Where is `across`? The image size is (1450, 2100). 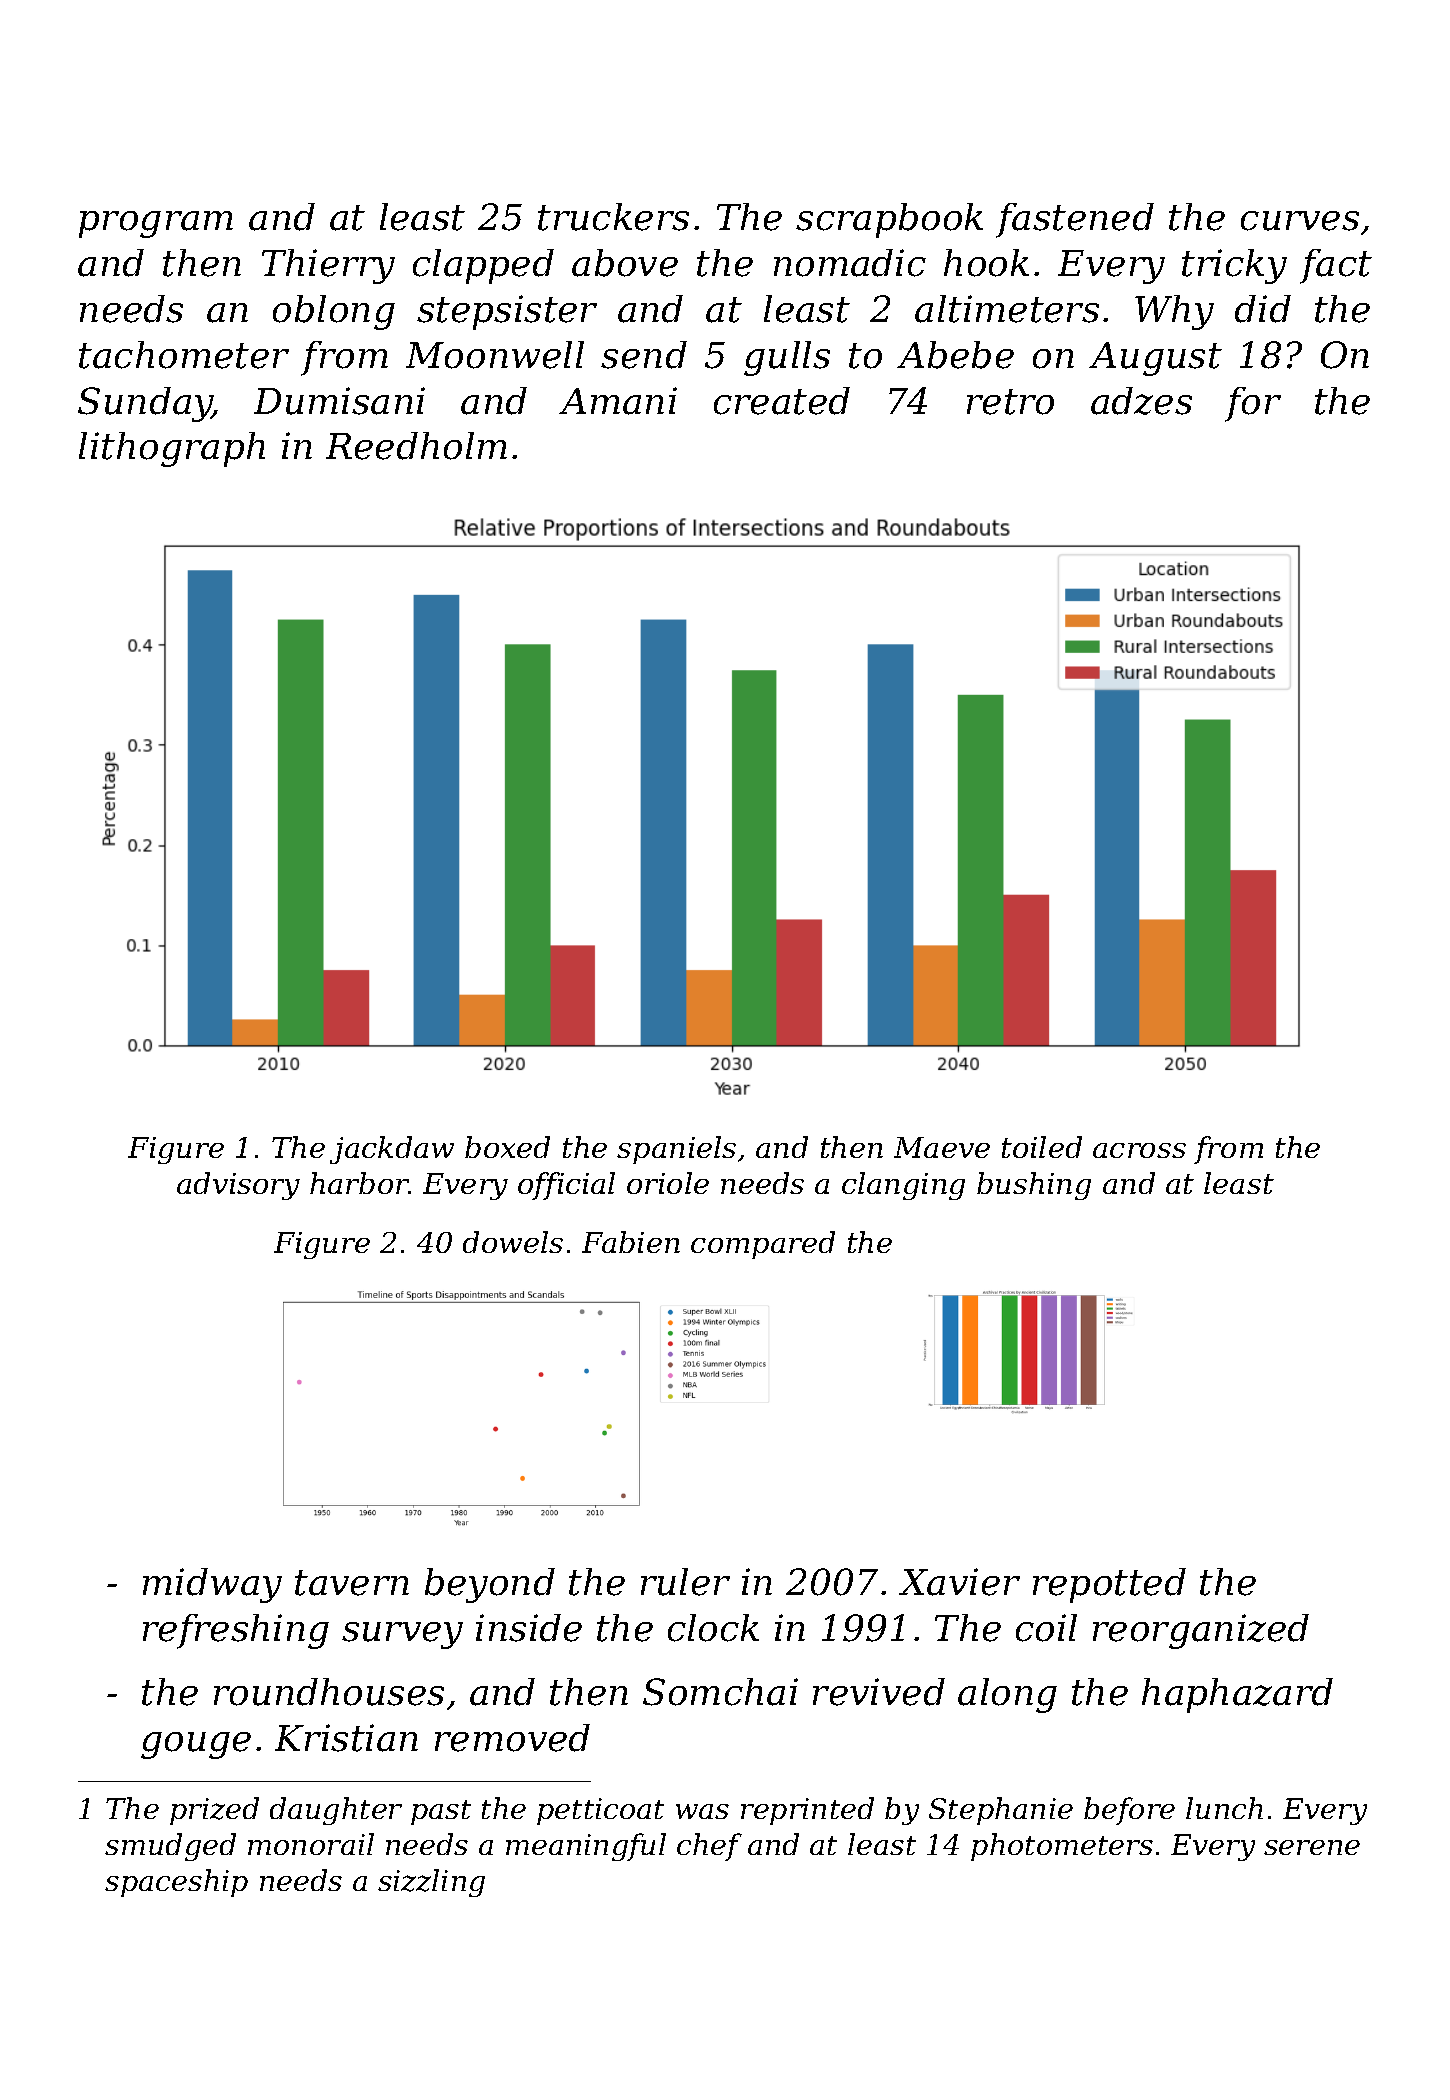 across is located at coordinates (1139, 1150).
